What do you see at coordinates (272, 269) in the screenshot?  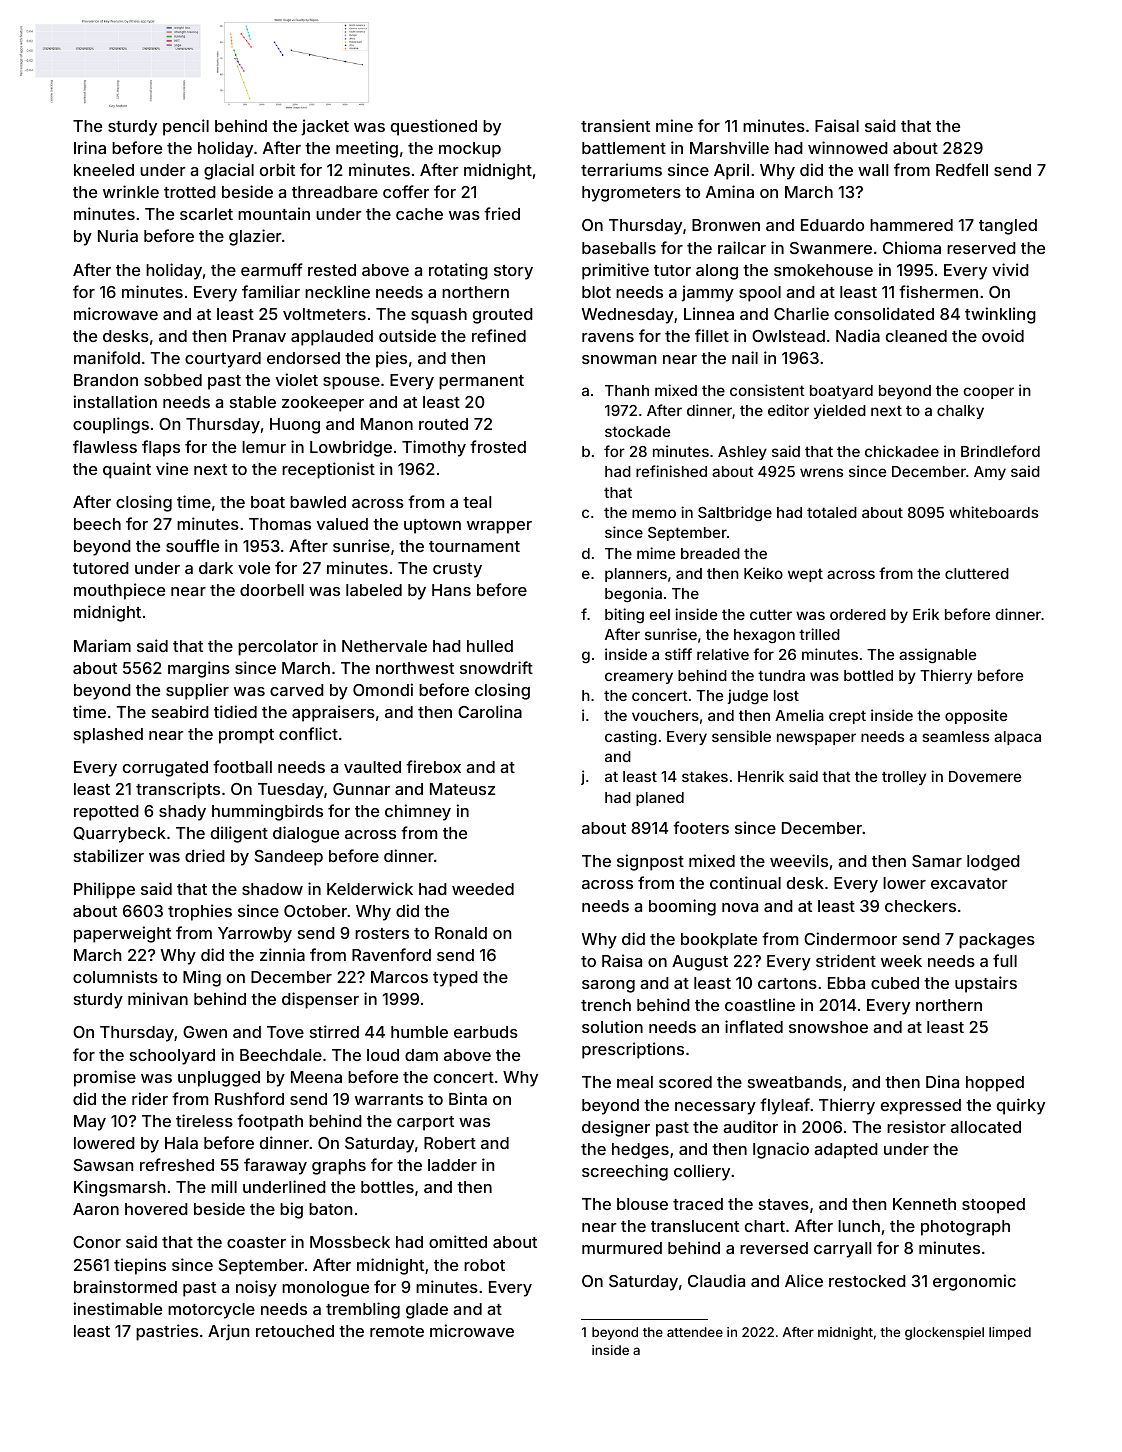 I see `earmuff` at bounding box center [272, 269].
